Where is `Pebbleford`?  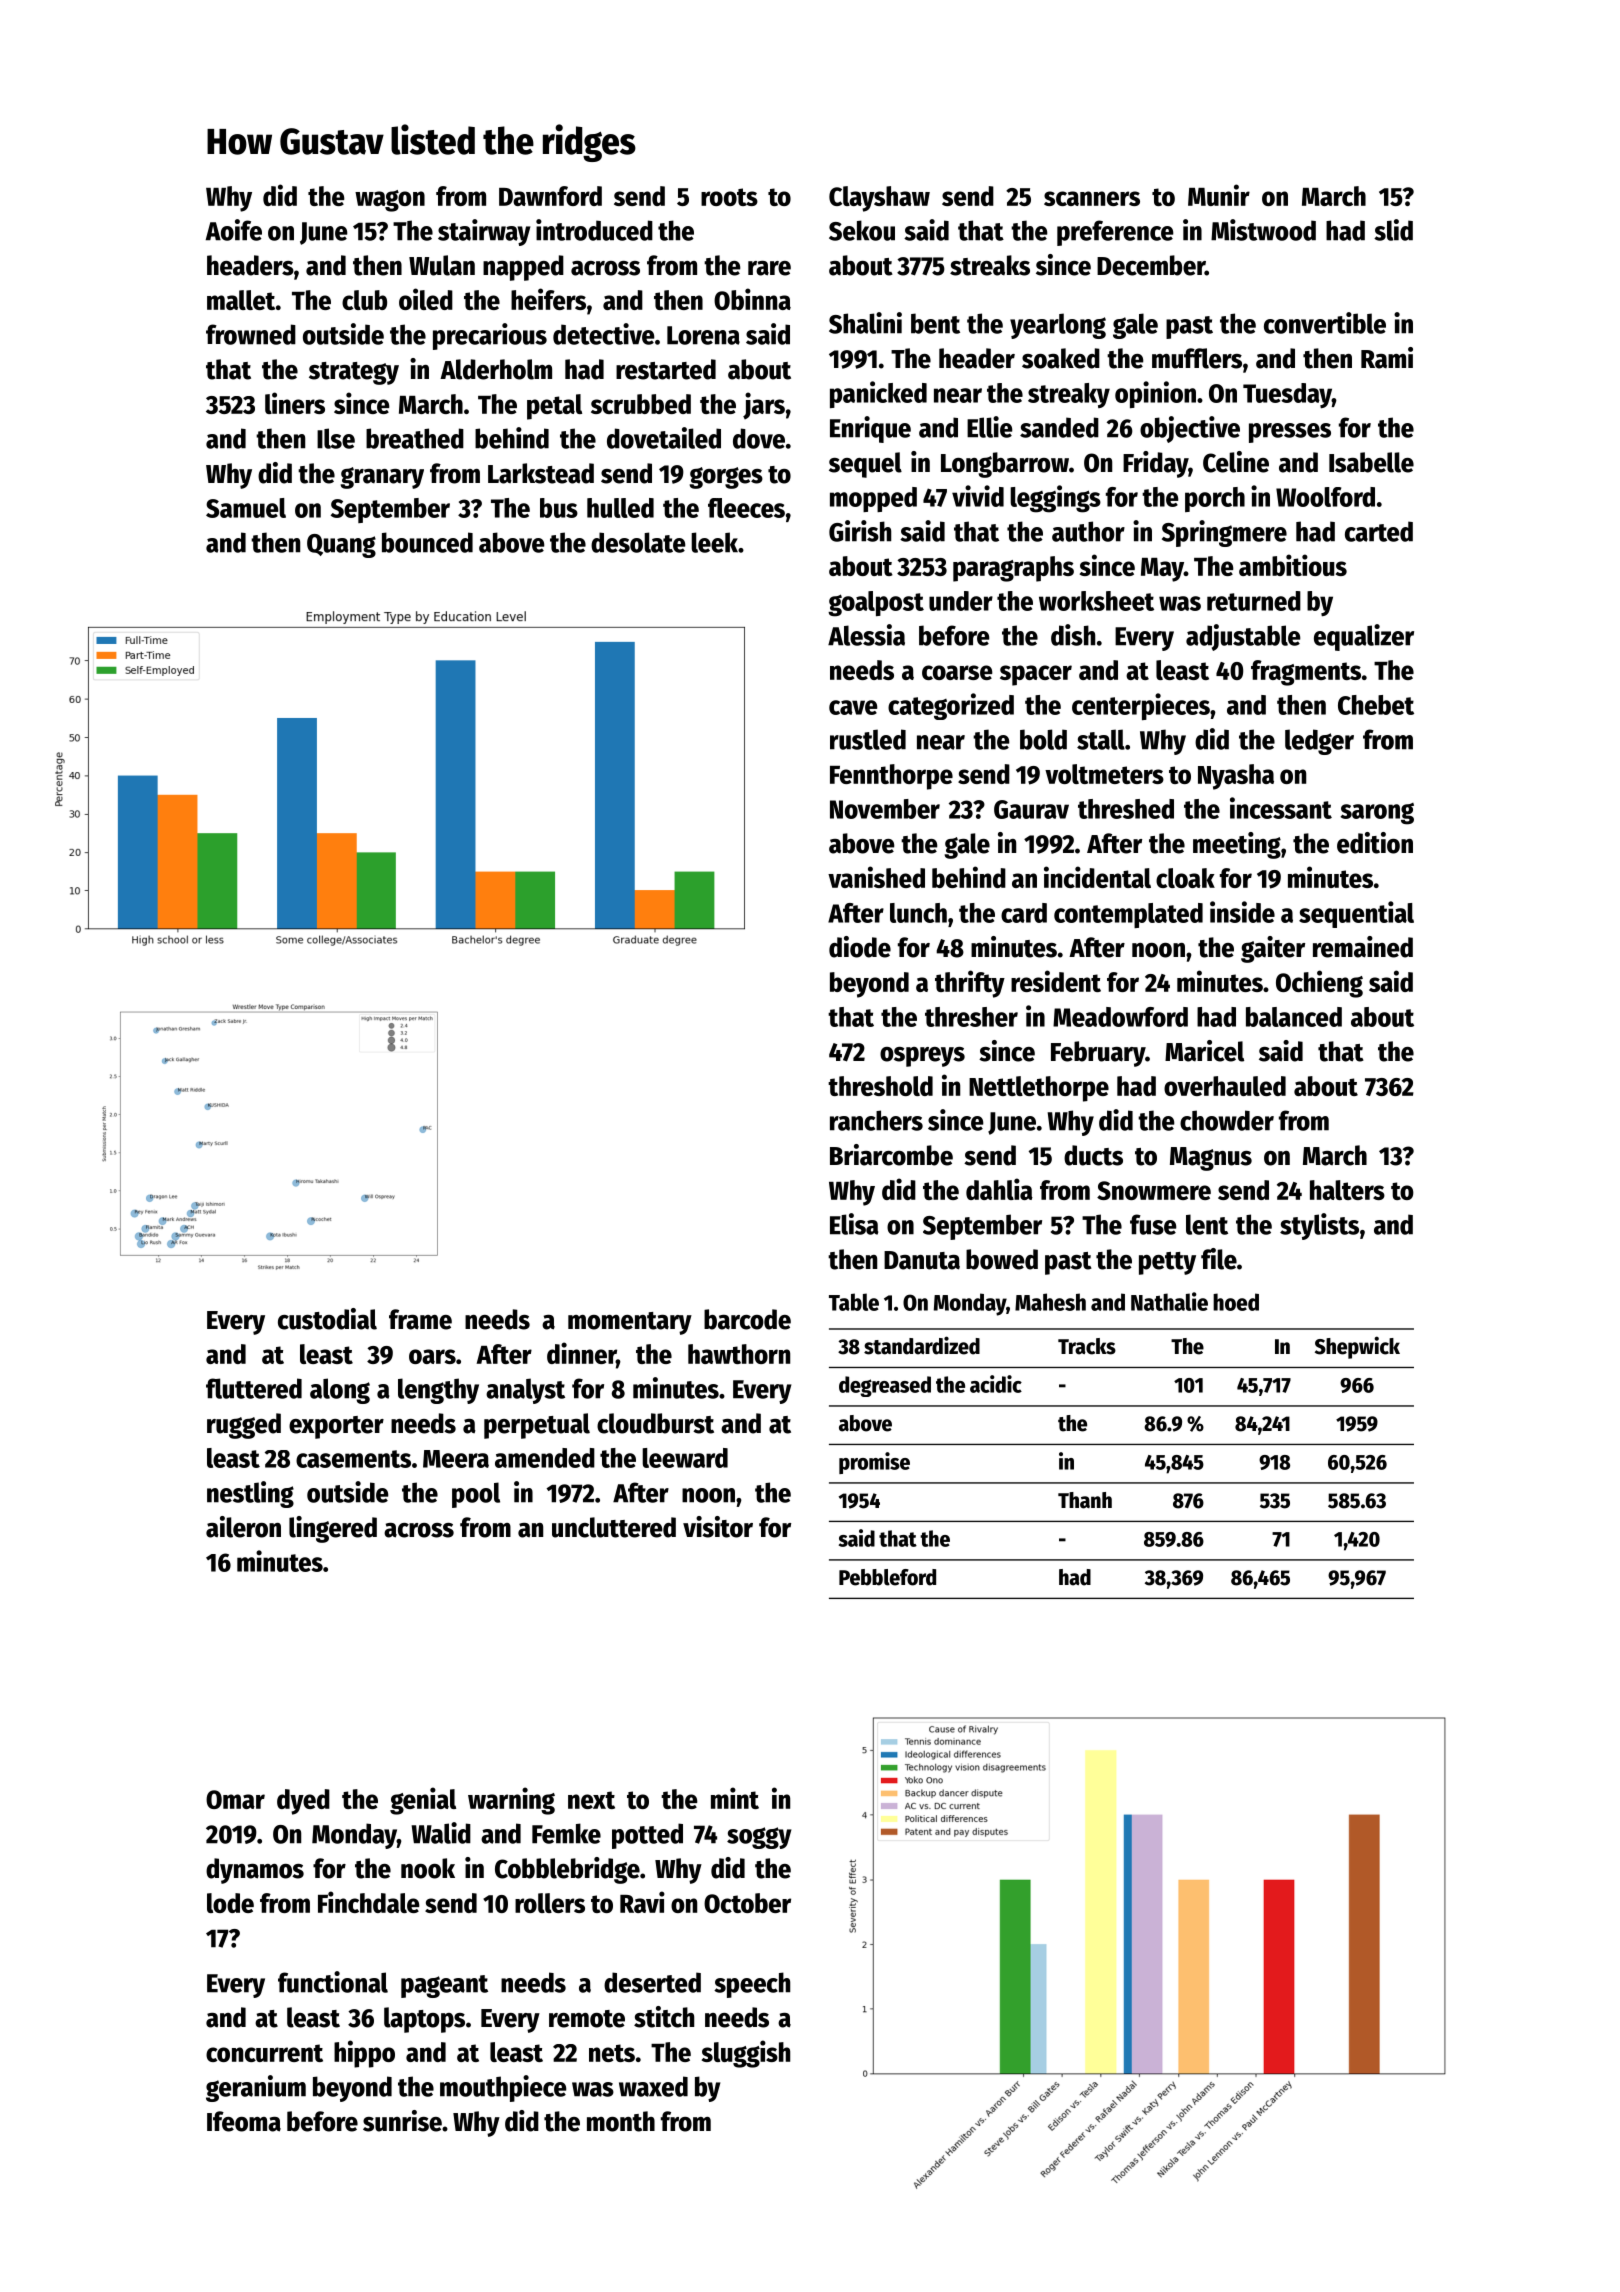
Pebbleford is located at coordinates (887, 1577).
